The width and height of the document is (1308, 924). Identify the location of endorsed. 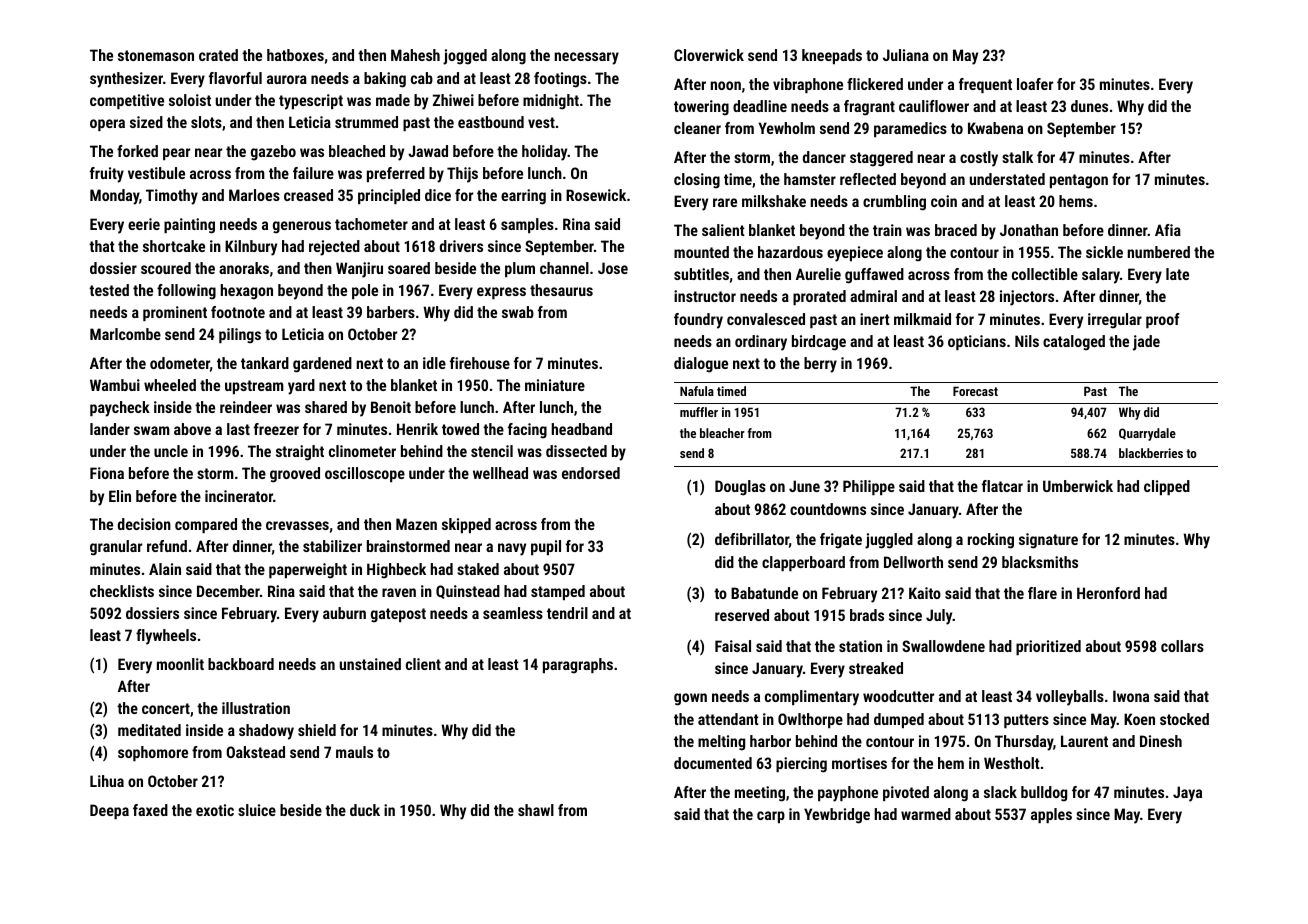
(591, 473).
